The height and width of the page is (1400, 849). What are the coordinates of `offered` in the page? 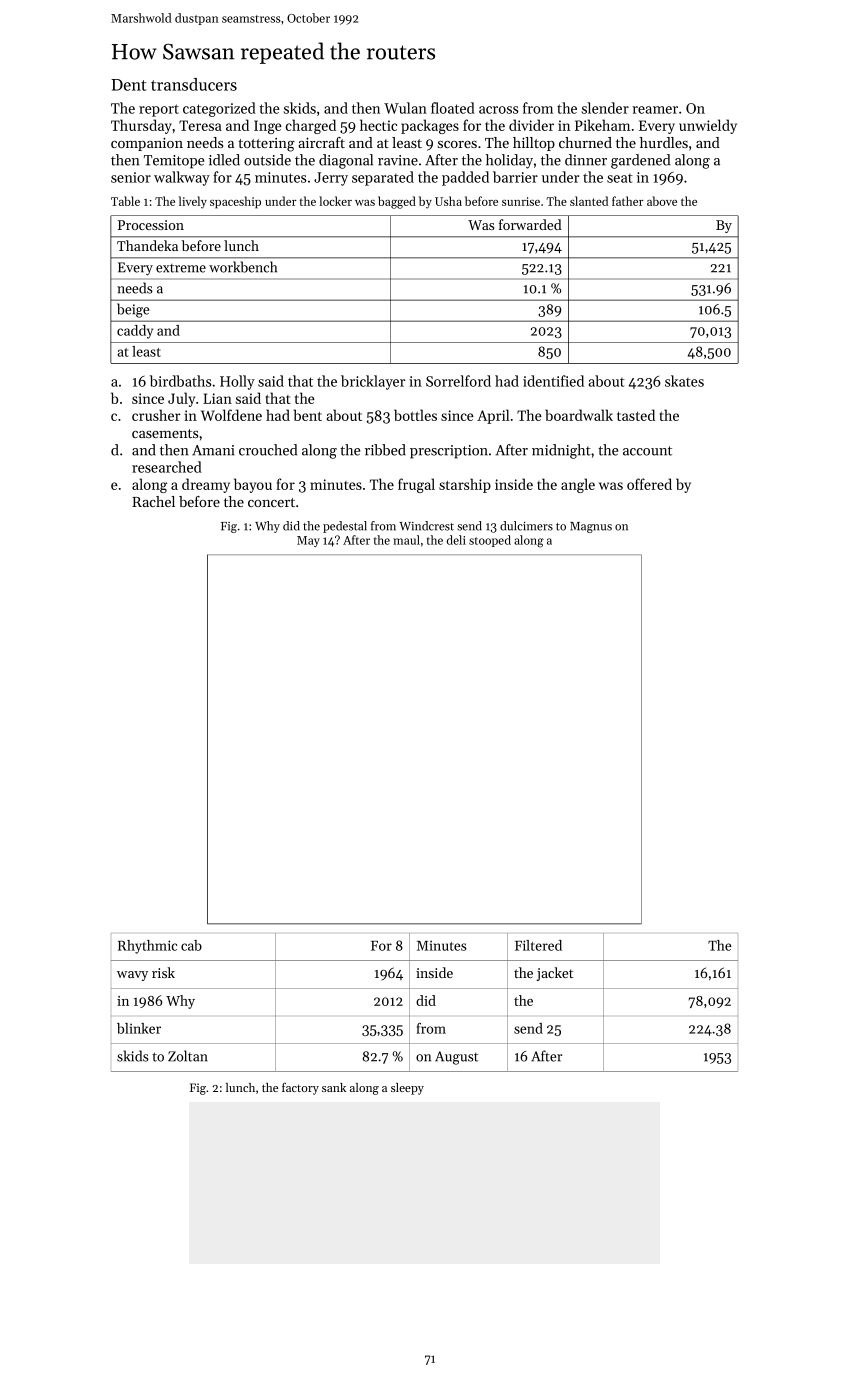 It's located at (649, 484).
